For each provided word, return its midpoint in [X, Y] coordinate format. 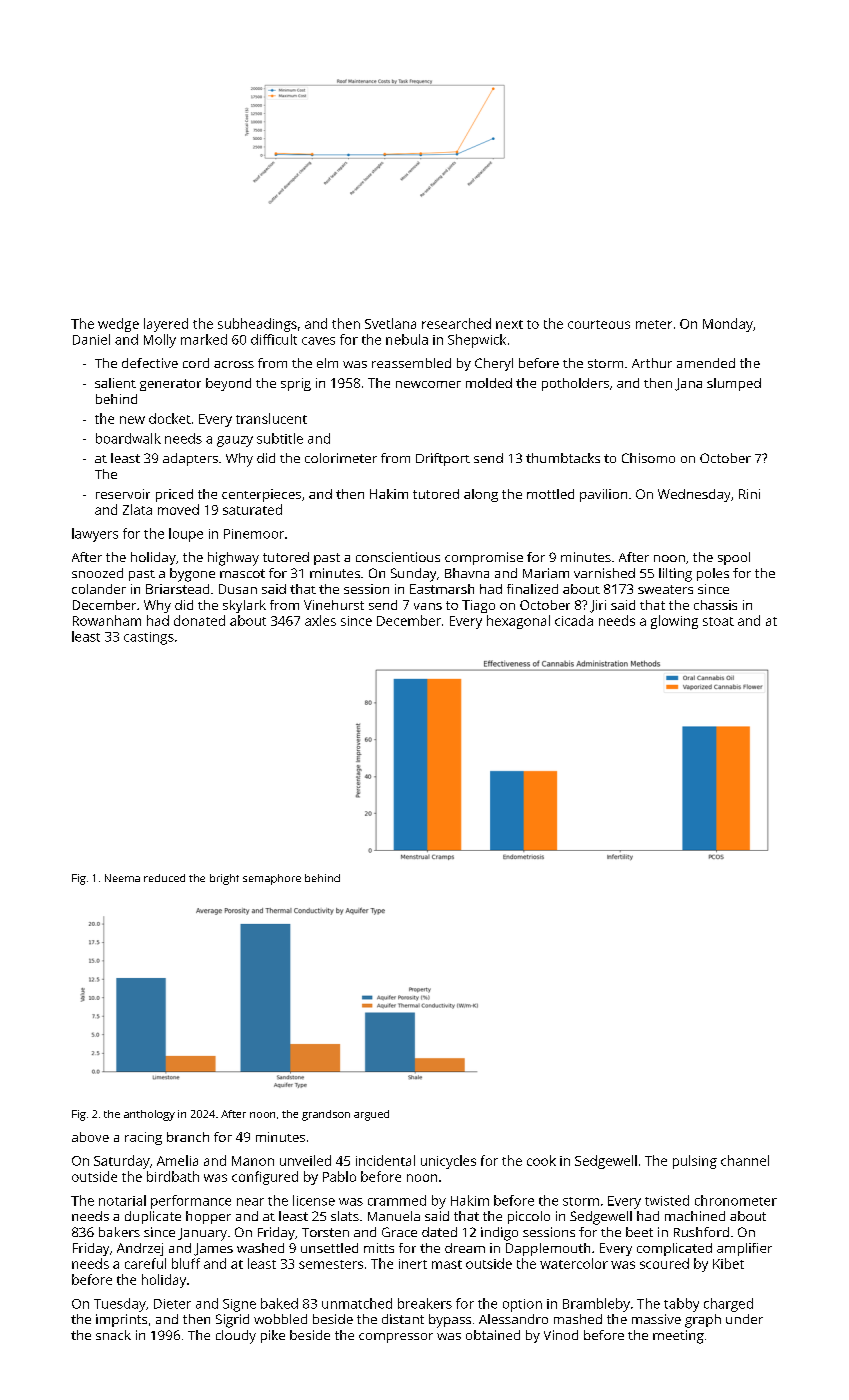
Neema [122, 878]
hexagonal [518, 622]
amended [706, 363]
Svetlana [390, 323]
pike [273, 1336]
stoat [718, 621]
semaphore [272, 879]
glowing [674, 622]
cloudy [236, 1337]
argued [371, 1115]
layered [166, 325]
